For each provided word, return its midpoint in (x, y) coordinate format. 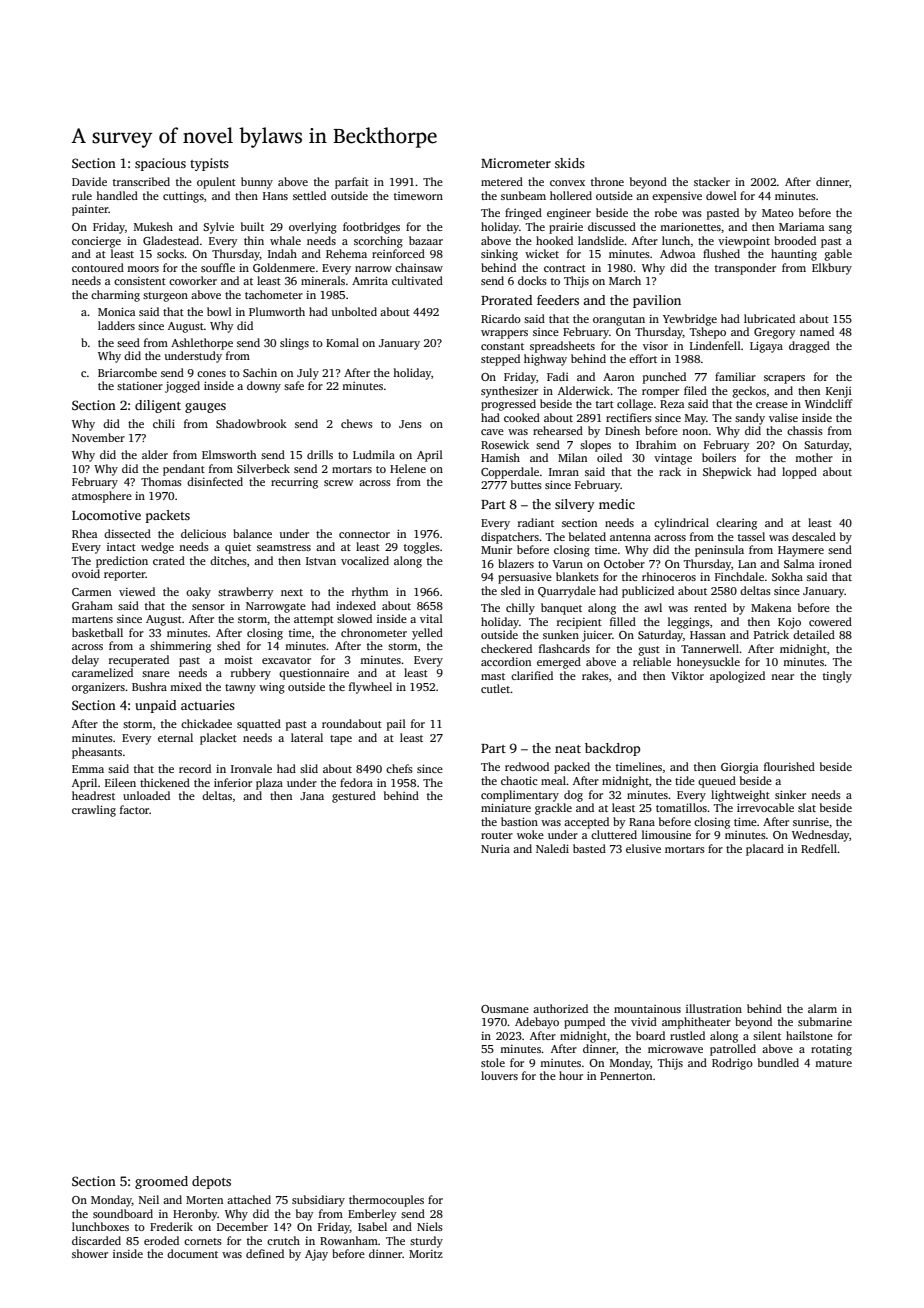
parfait (352, 183)
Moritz (426, 1254)
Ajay (316, 1255)
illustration (714, 1008)
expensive (677, 197)
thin (254, 240)
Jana (312, 796)
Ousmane (505, 1009)
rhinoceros (669, 576)
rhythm (370, 593)
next (292, 592)
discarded (96, 1240)
